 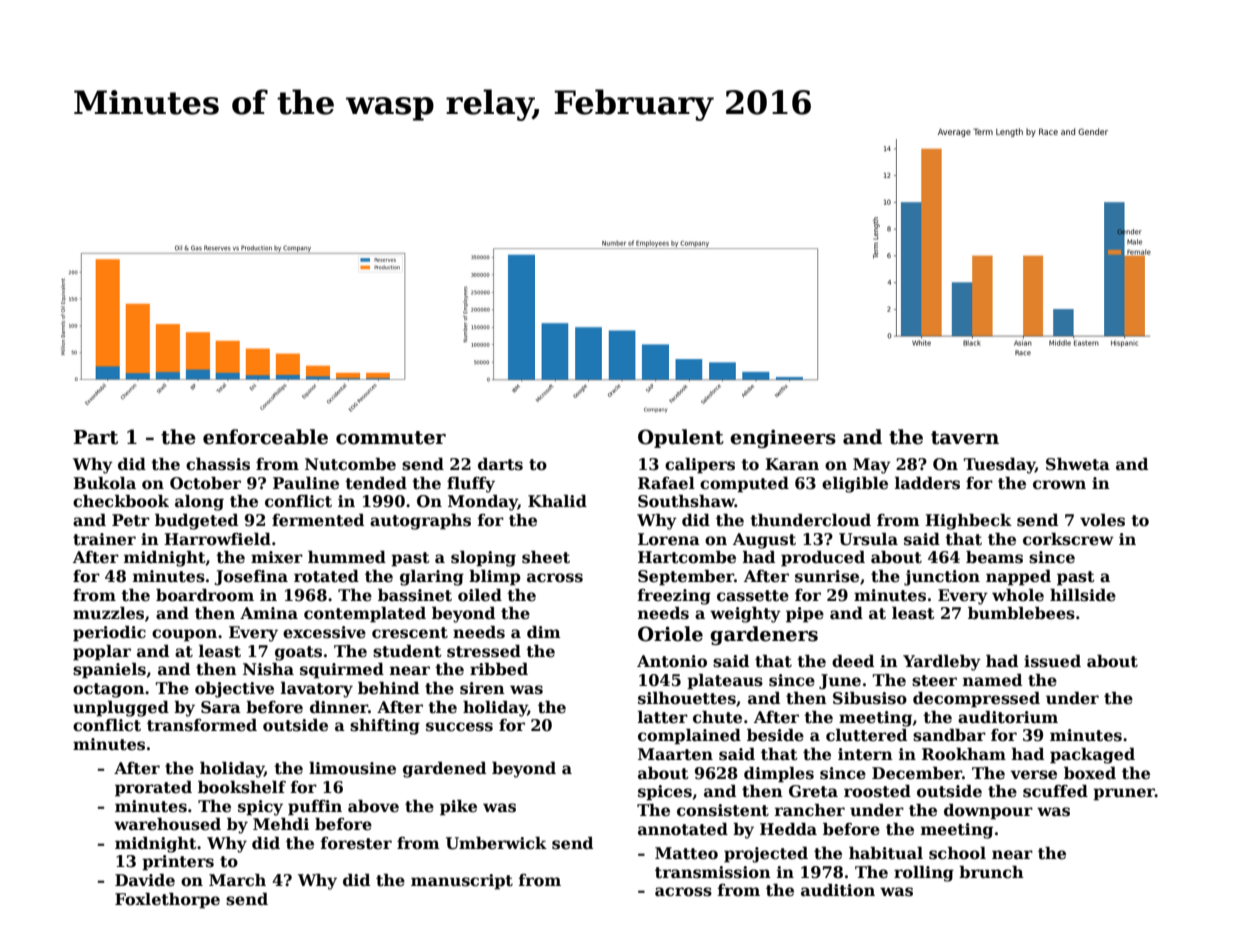 I want to click on Opulent, so click(x=681, y=438).
